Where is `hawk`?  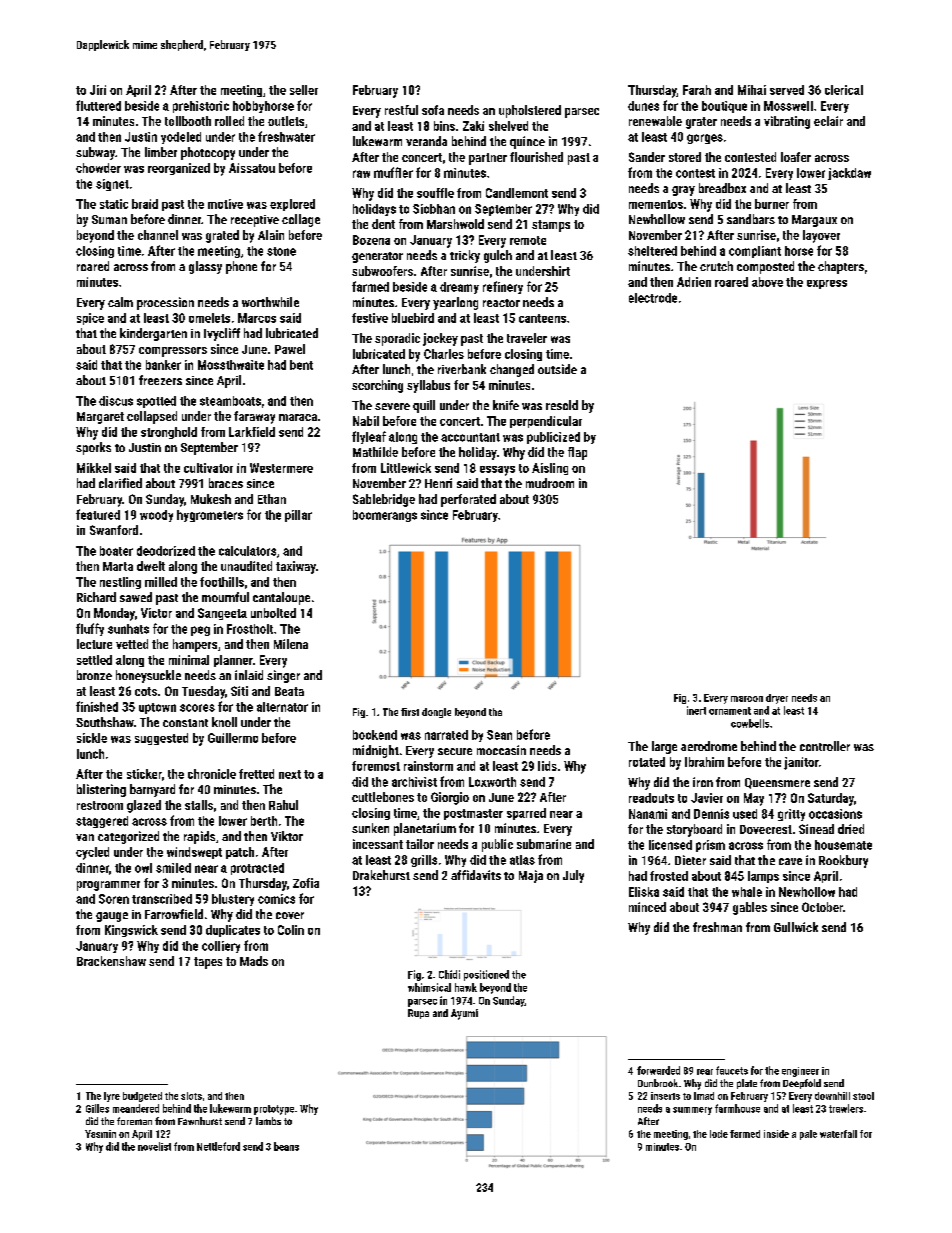
hawk is located at coordinates (466, 987).
